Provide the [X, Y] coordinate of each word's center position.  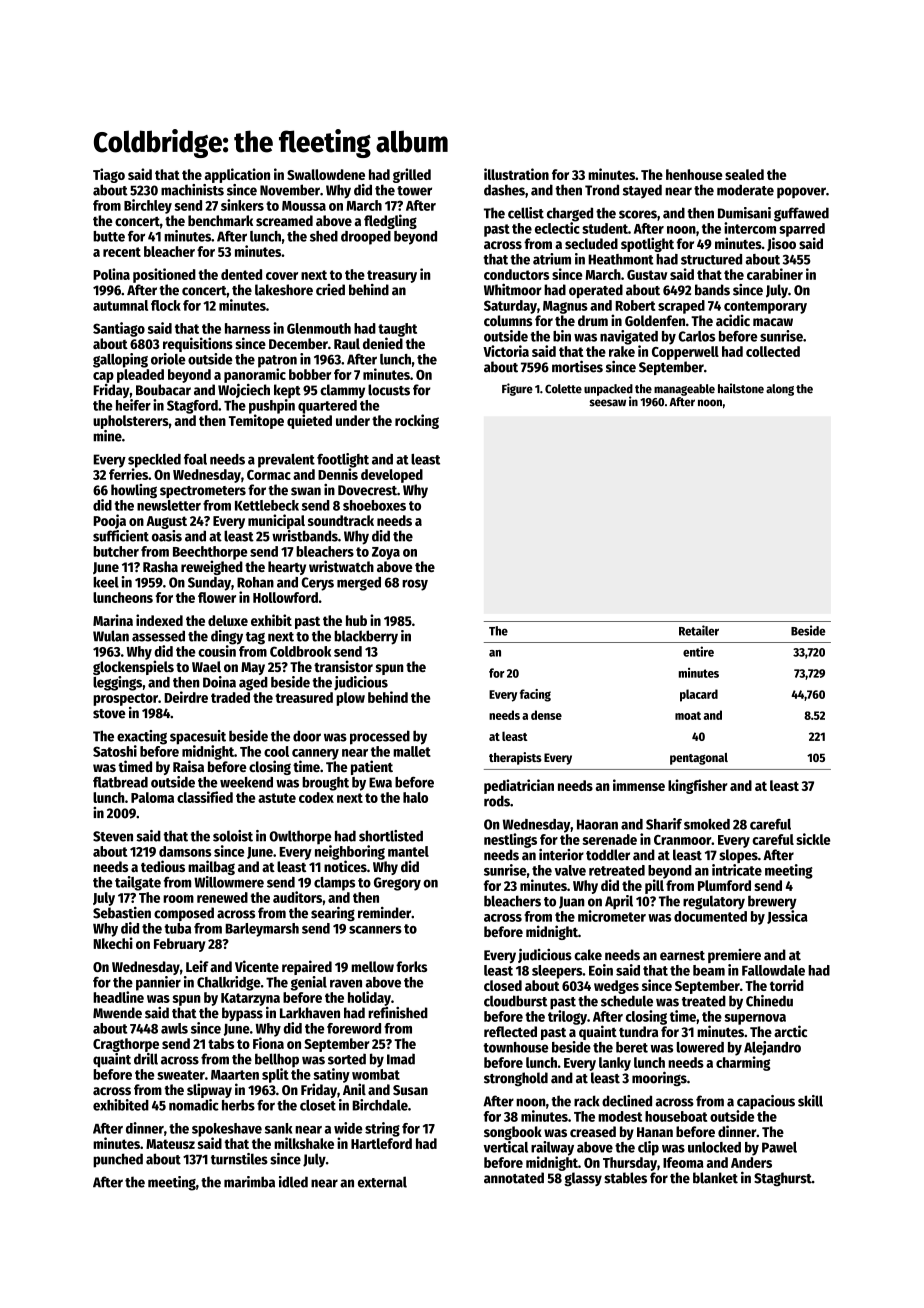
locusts [389, 390]
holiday [369, 998]
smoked [707, 824]
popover [801, 193]
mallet [412, 751]
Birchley [148, 206]
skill [810, 1101]
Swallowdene [326, 174]
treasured [304, 697]
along [780, 390]
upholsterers [131, 422]
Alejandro [772, 1048]
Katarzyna [250, 999]
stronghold [516, 1079]
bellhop [277, 1060]
